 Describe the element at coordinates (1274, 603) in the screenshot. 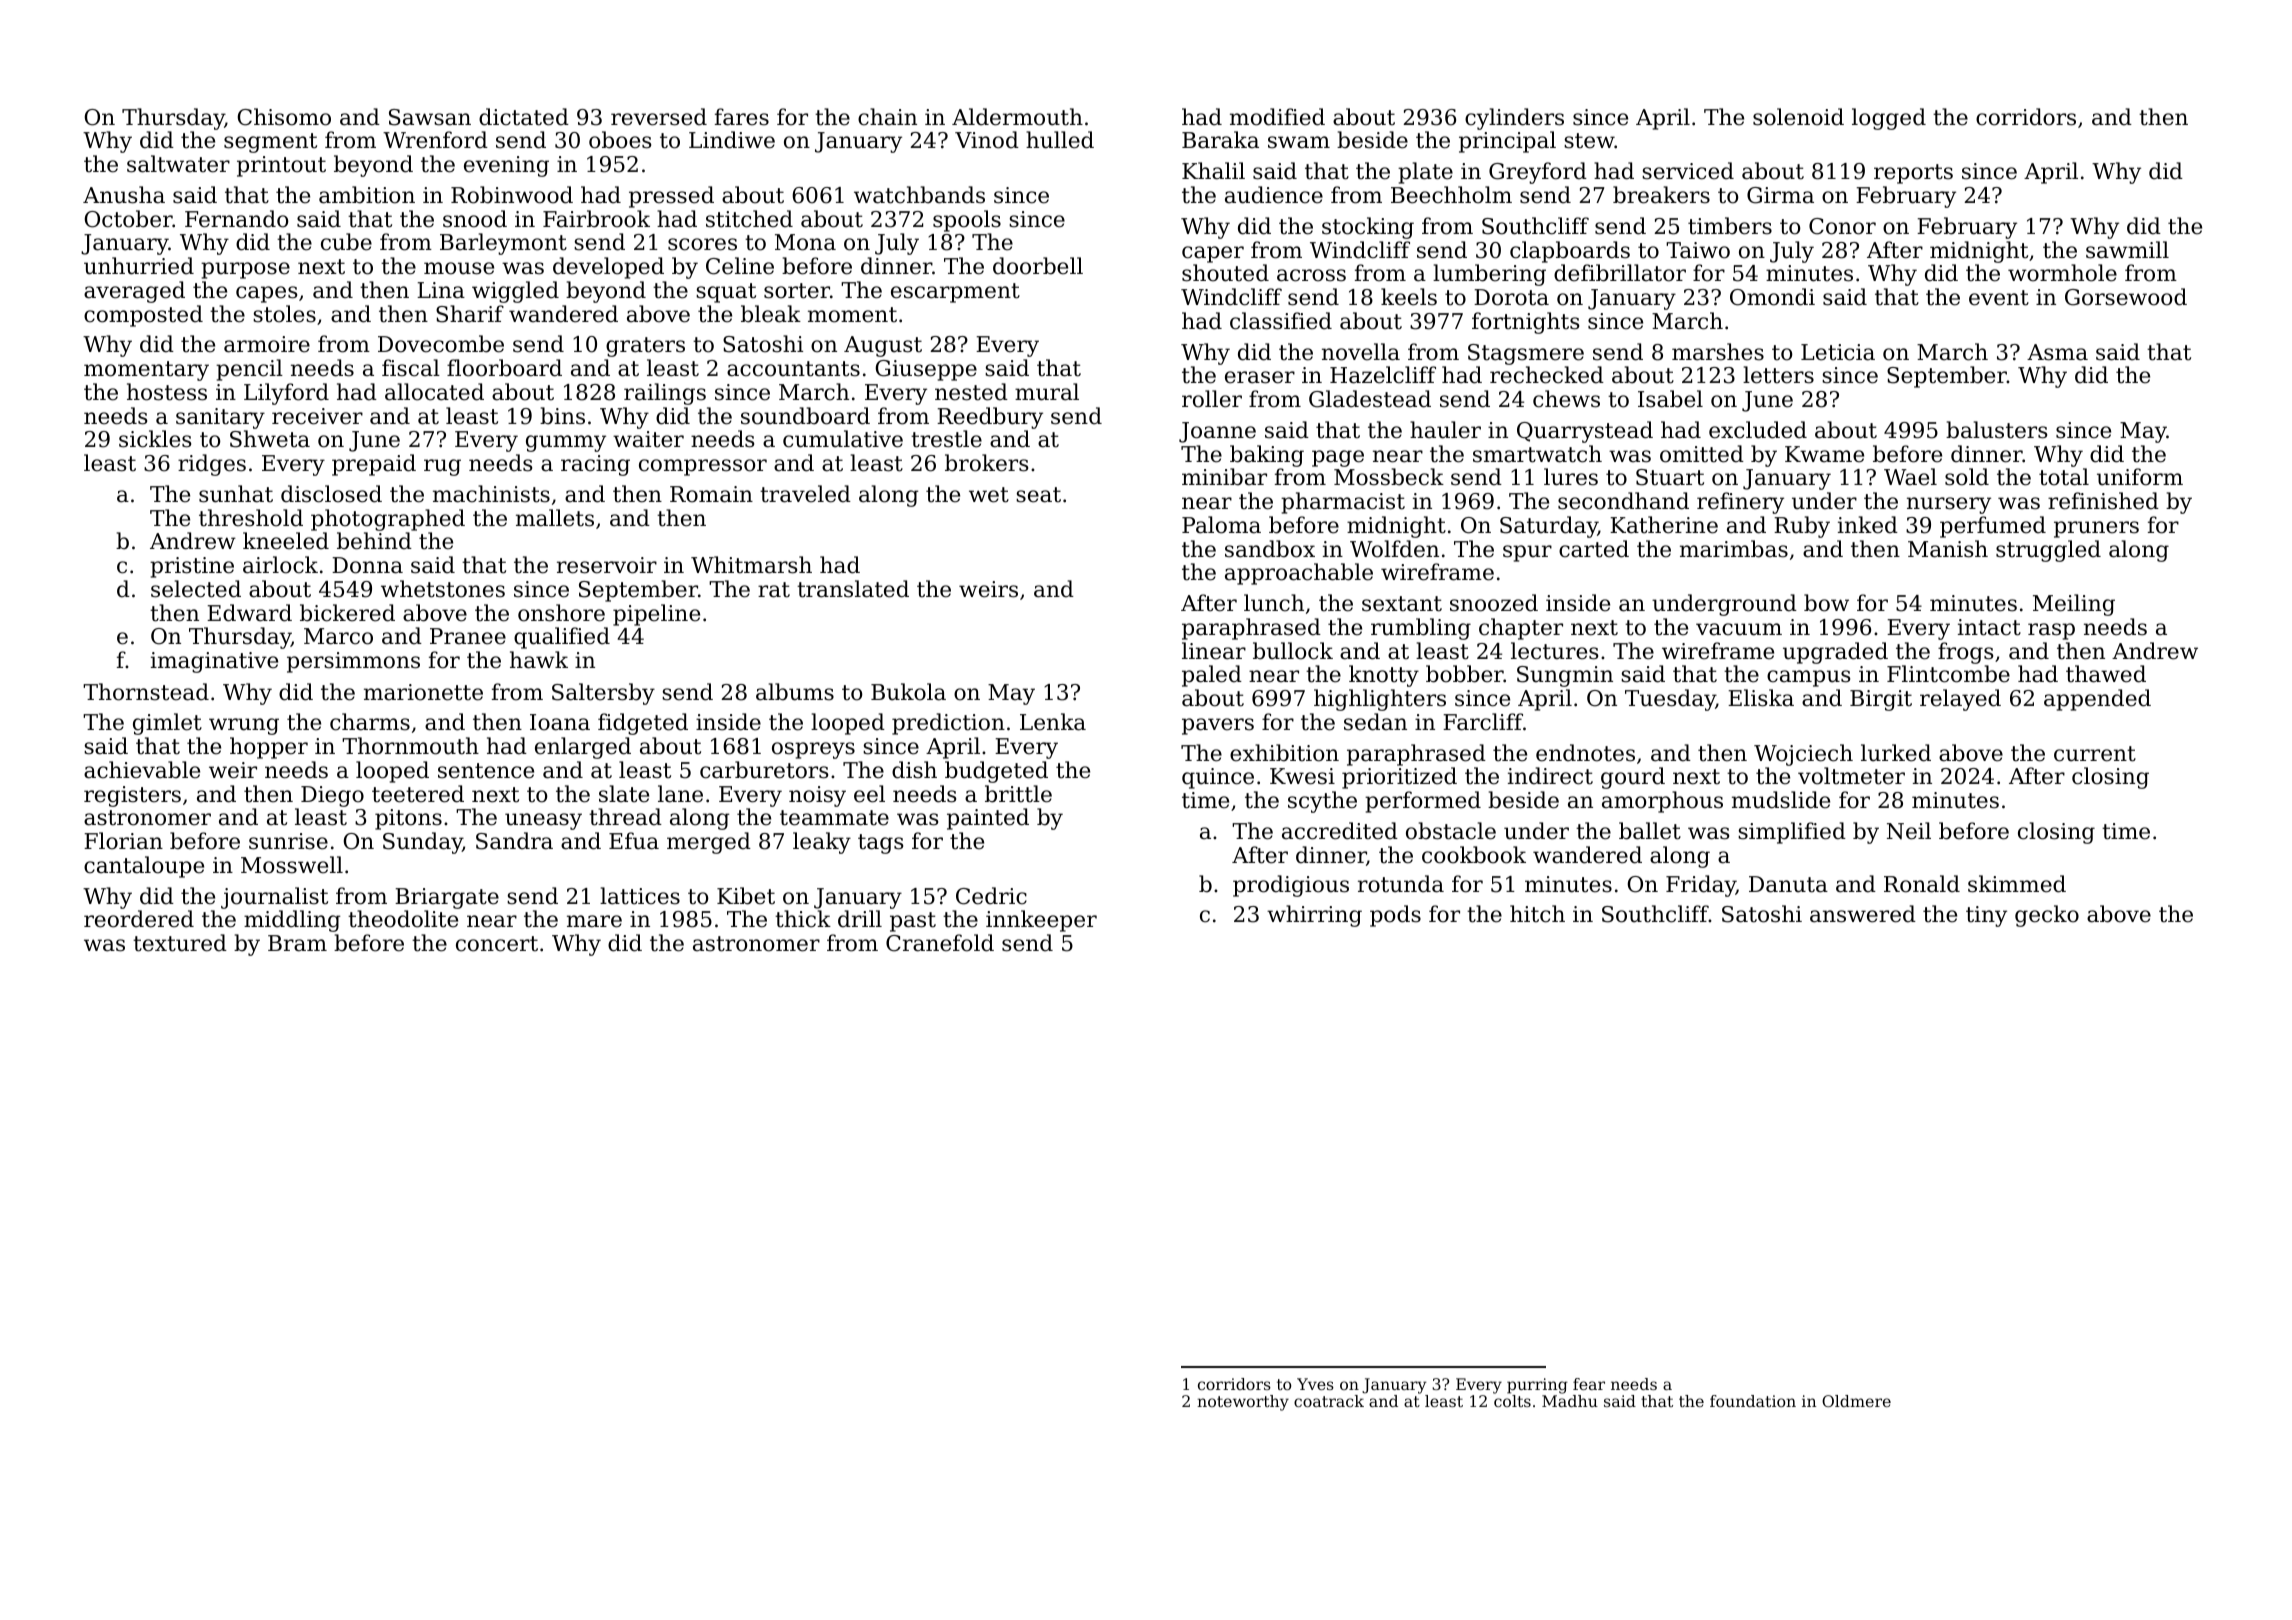

I see `lunch` at that location.
